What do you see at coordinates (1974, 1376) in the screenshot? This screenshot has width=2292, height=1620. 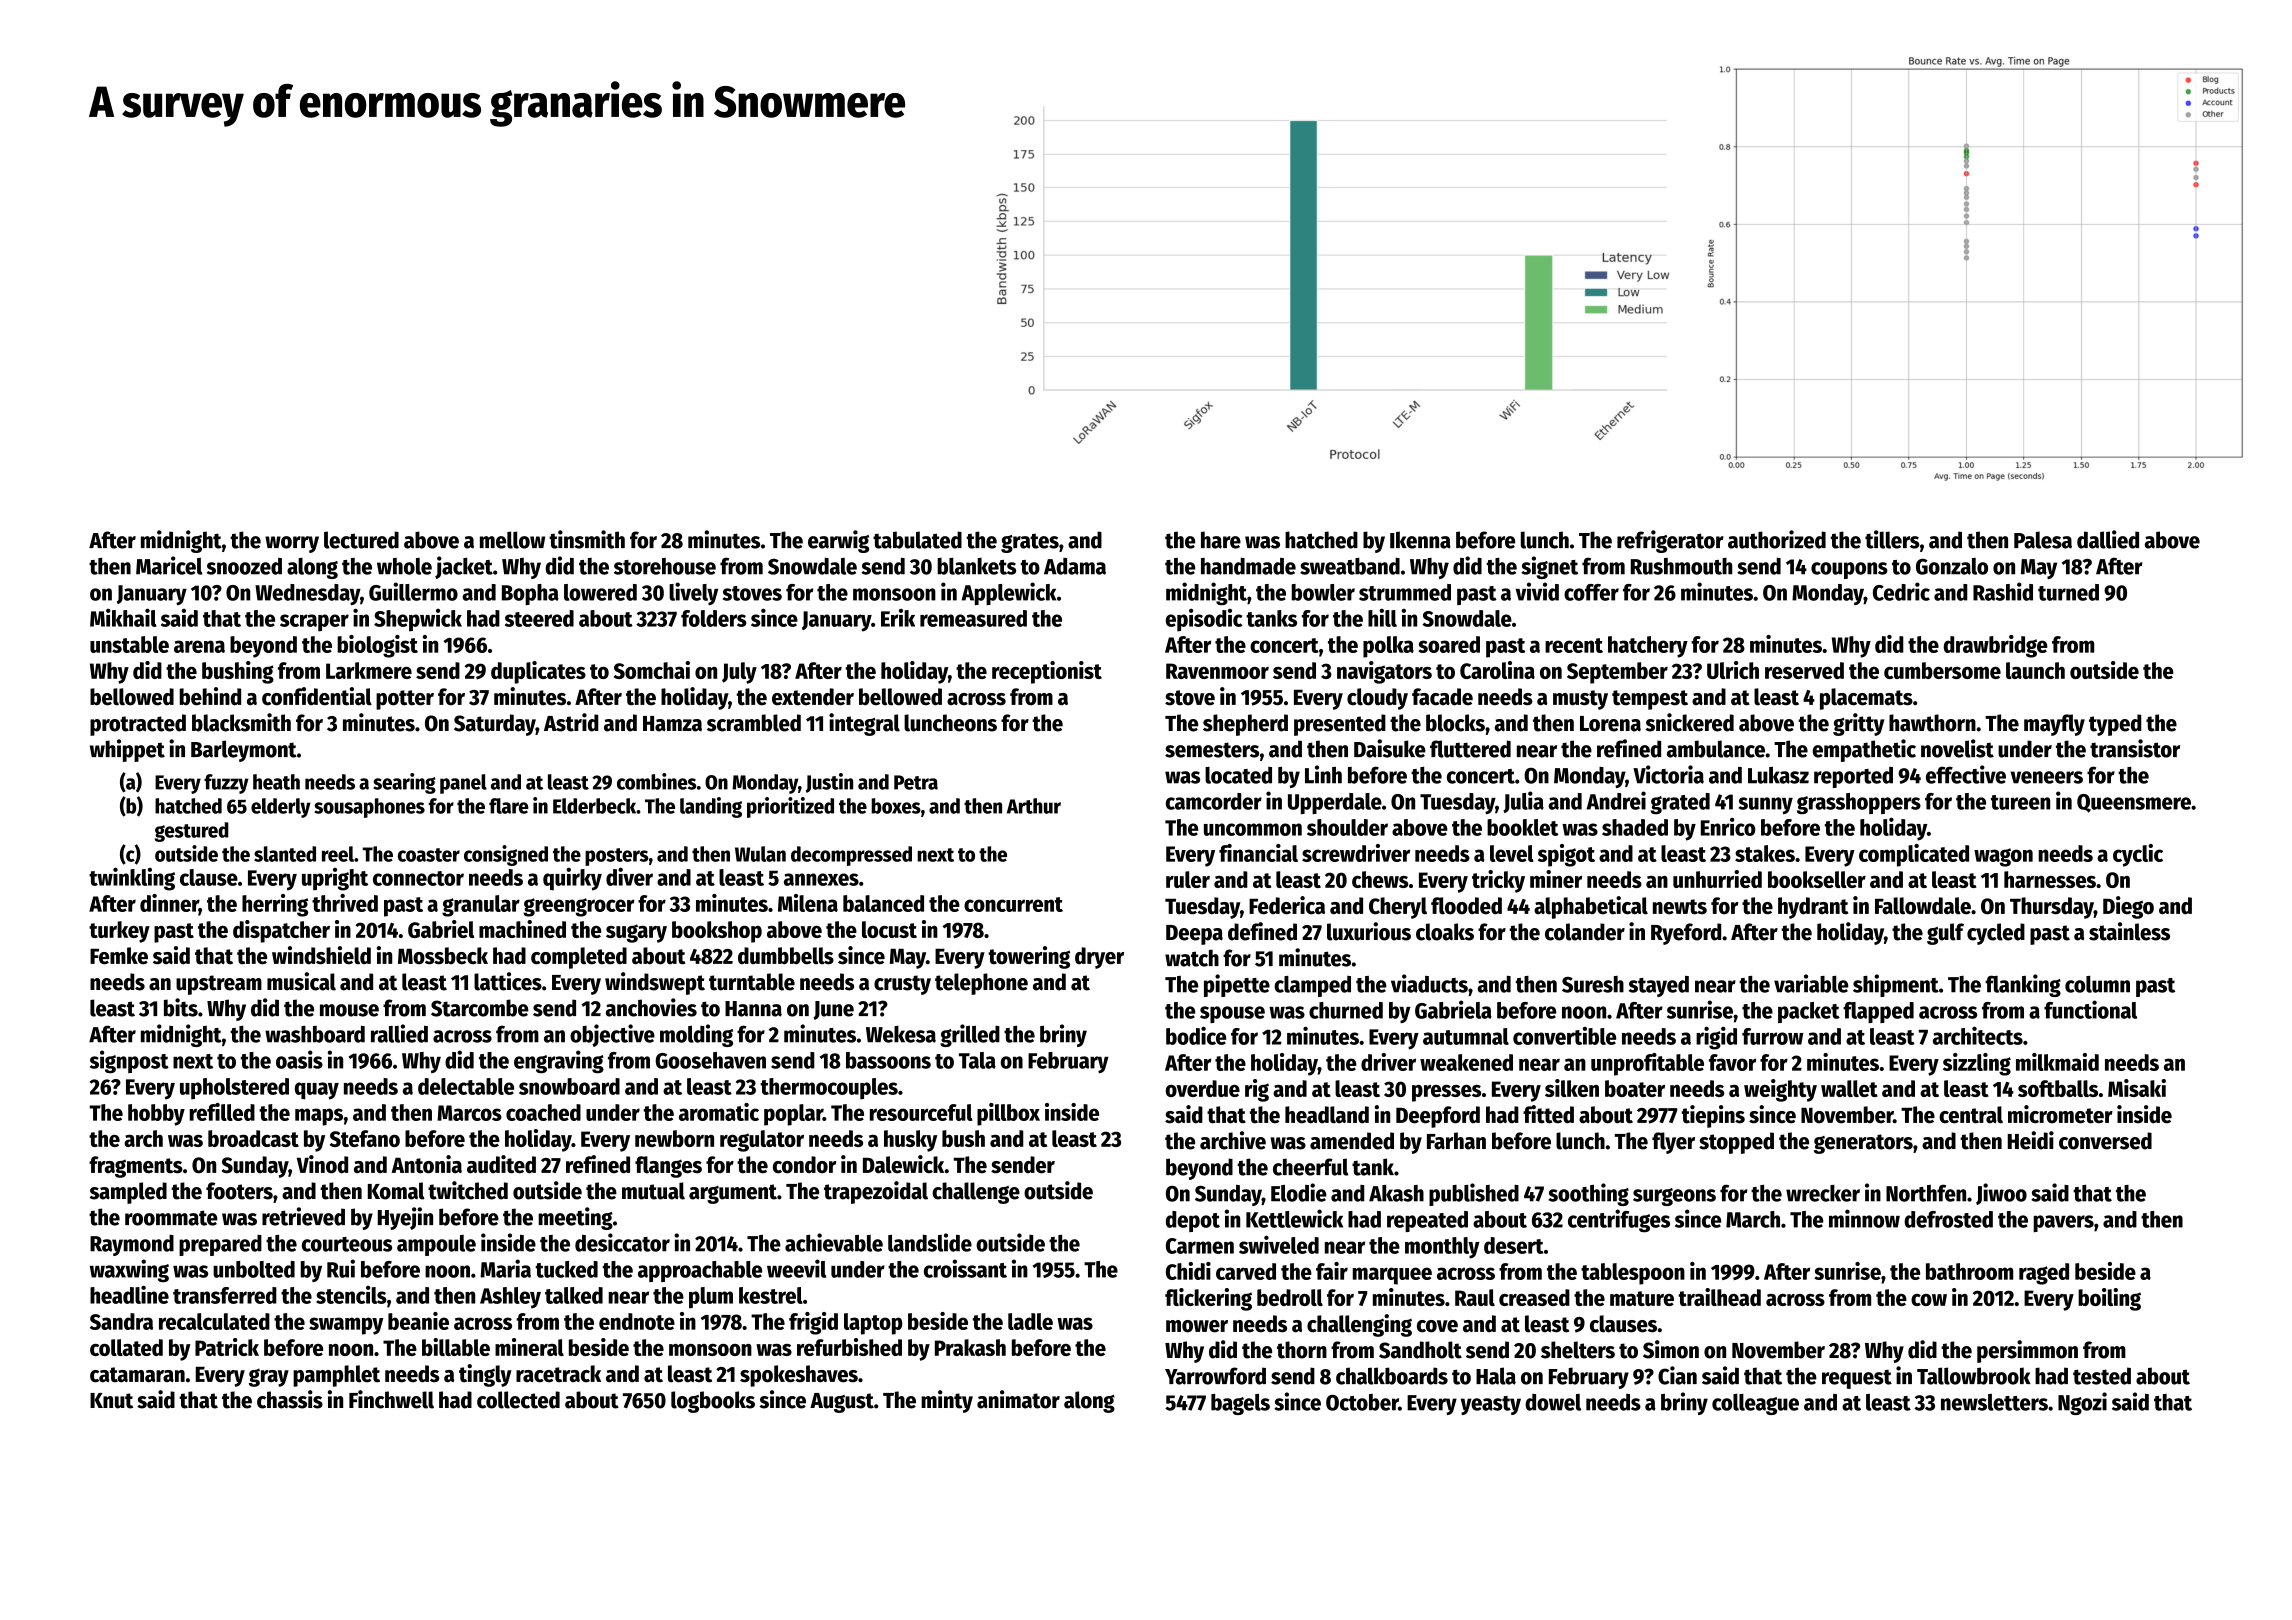 I see `Tallowbrook` at bounding box center [1974, 1376].
